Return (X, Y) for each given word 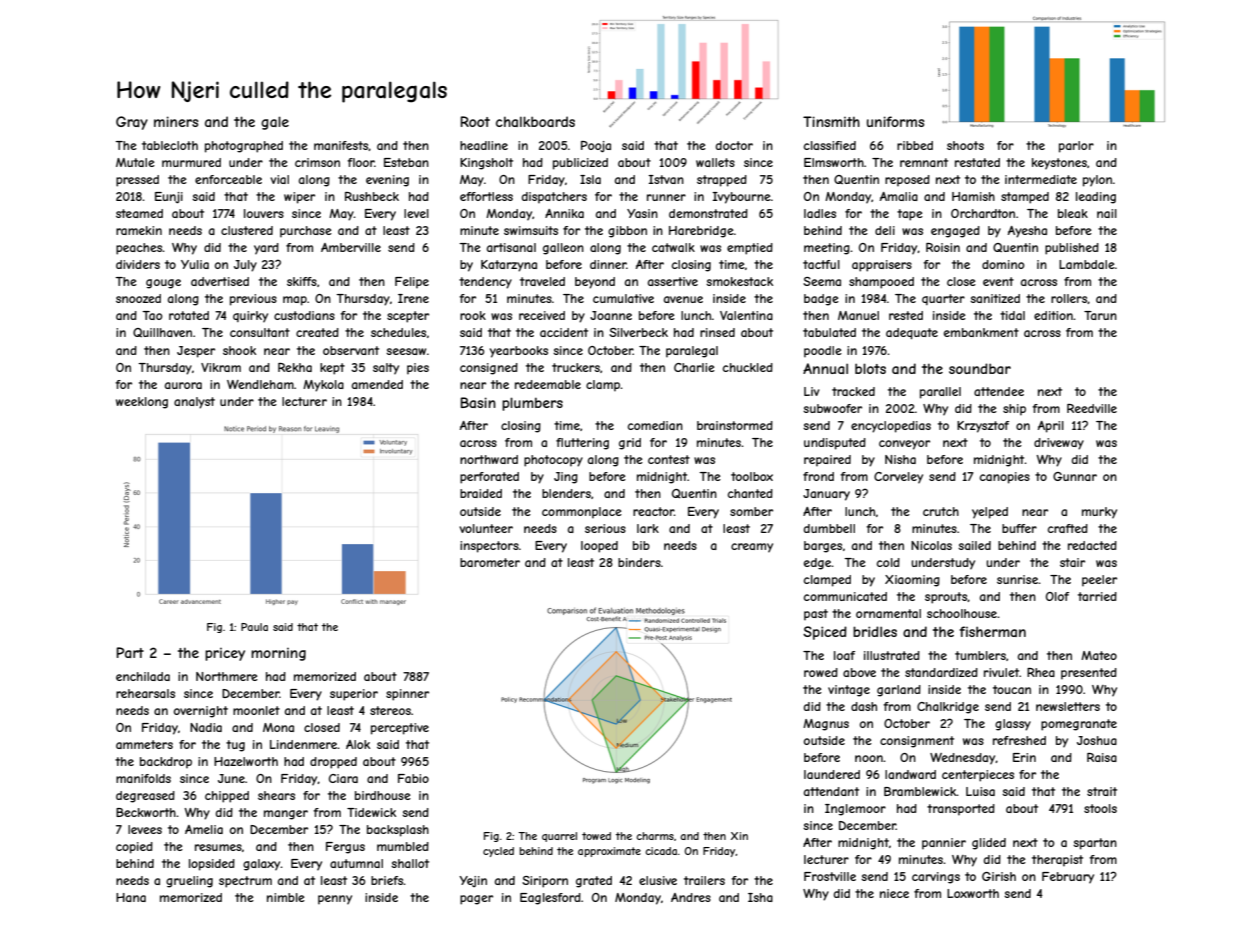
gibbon (627, 232)
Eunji (169, 198)
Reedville (1092, 408)
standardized (941, 672)
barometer (490, 562)
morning (278, 654)
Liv (812, 391)
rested (906, 315)
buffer (1019, 528)
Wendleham (260, 384)
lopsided (212, 865)
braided (481, 493)
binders (639, 562)
